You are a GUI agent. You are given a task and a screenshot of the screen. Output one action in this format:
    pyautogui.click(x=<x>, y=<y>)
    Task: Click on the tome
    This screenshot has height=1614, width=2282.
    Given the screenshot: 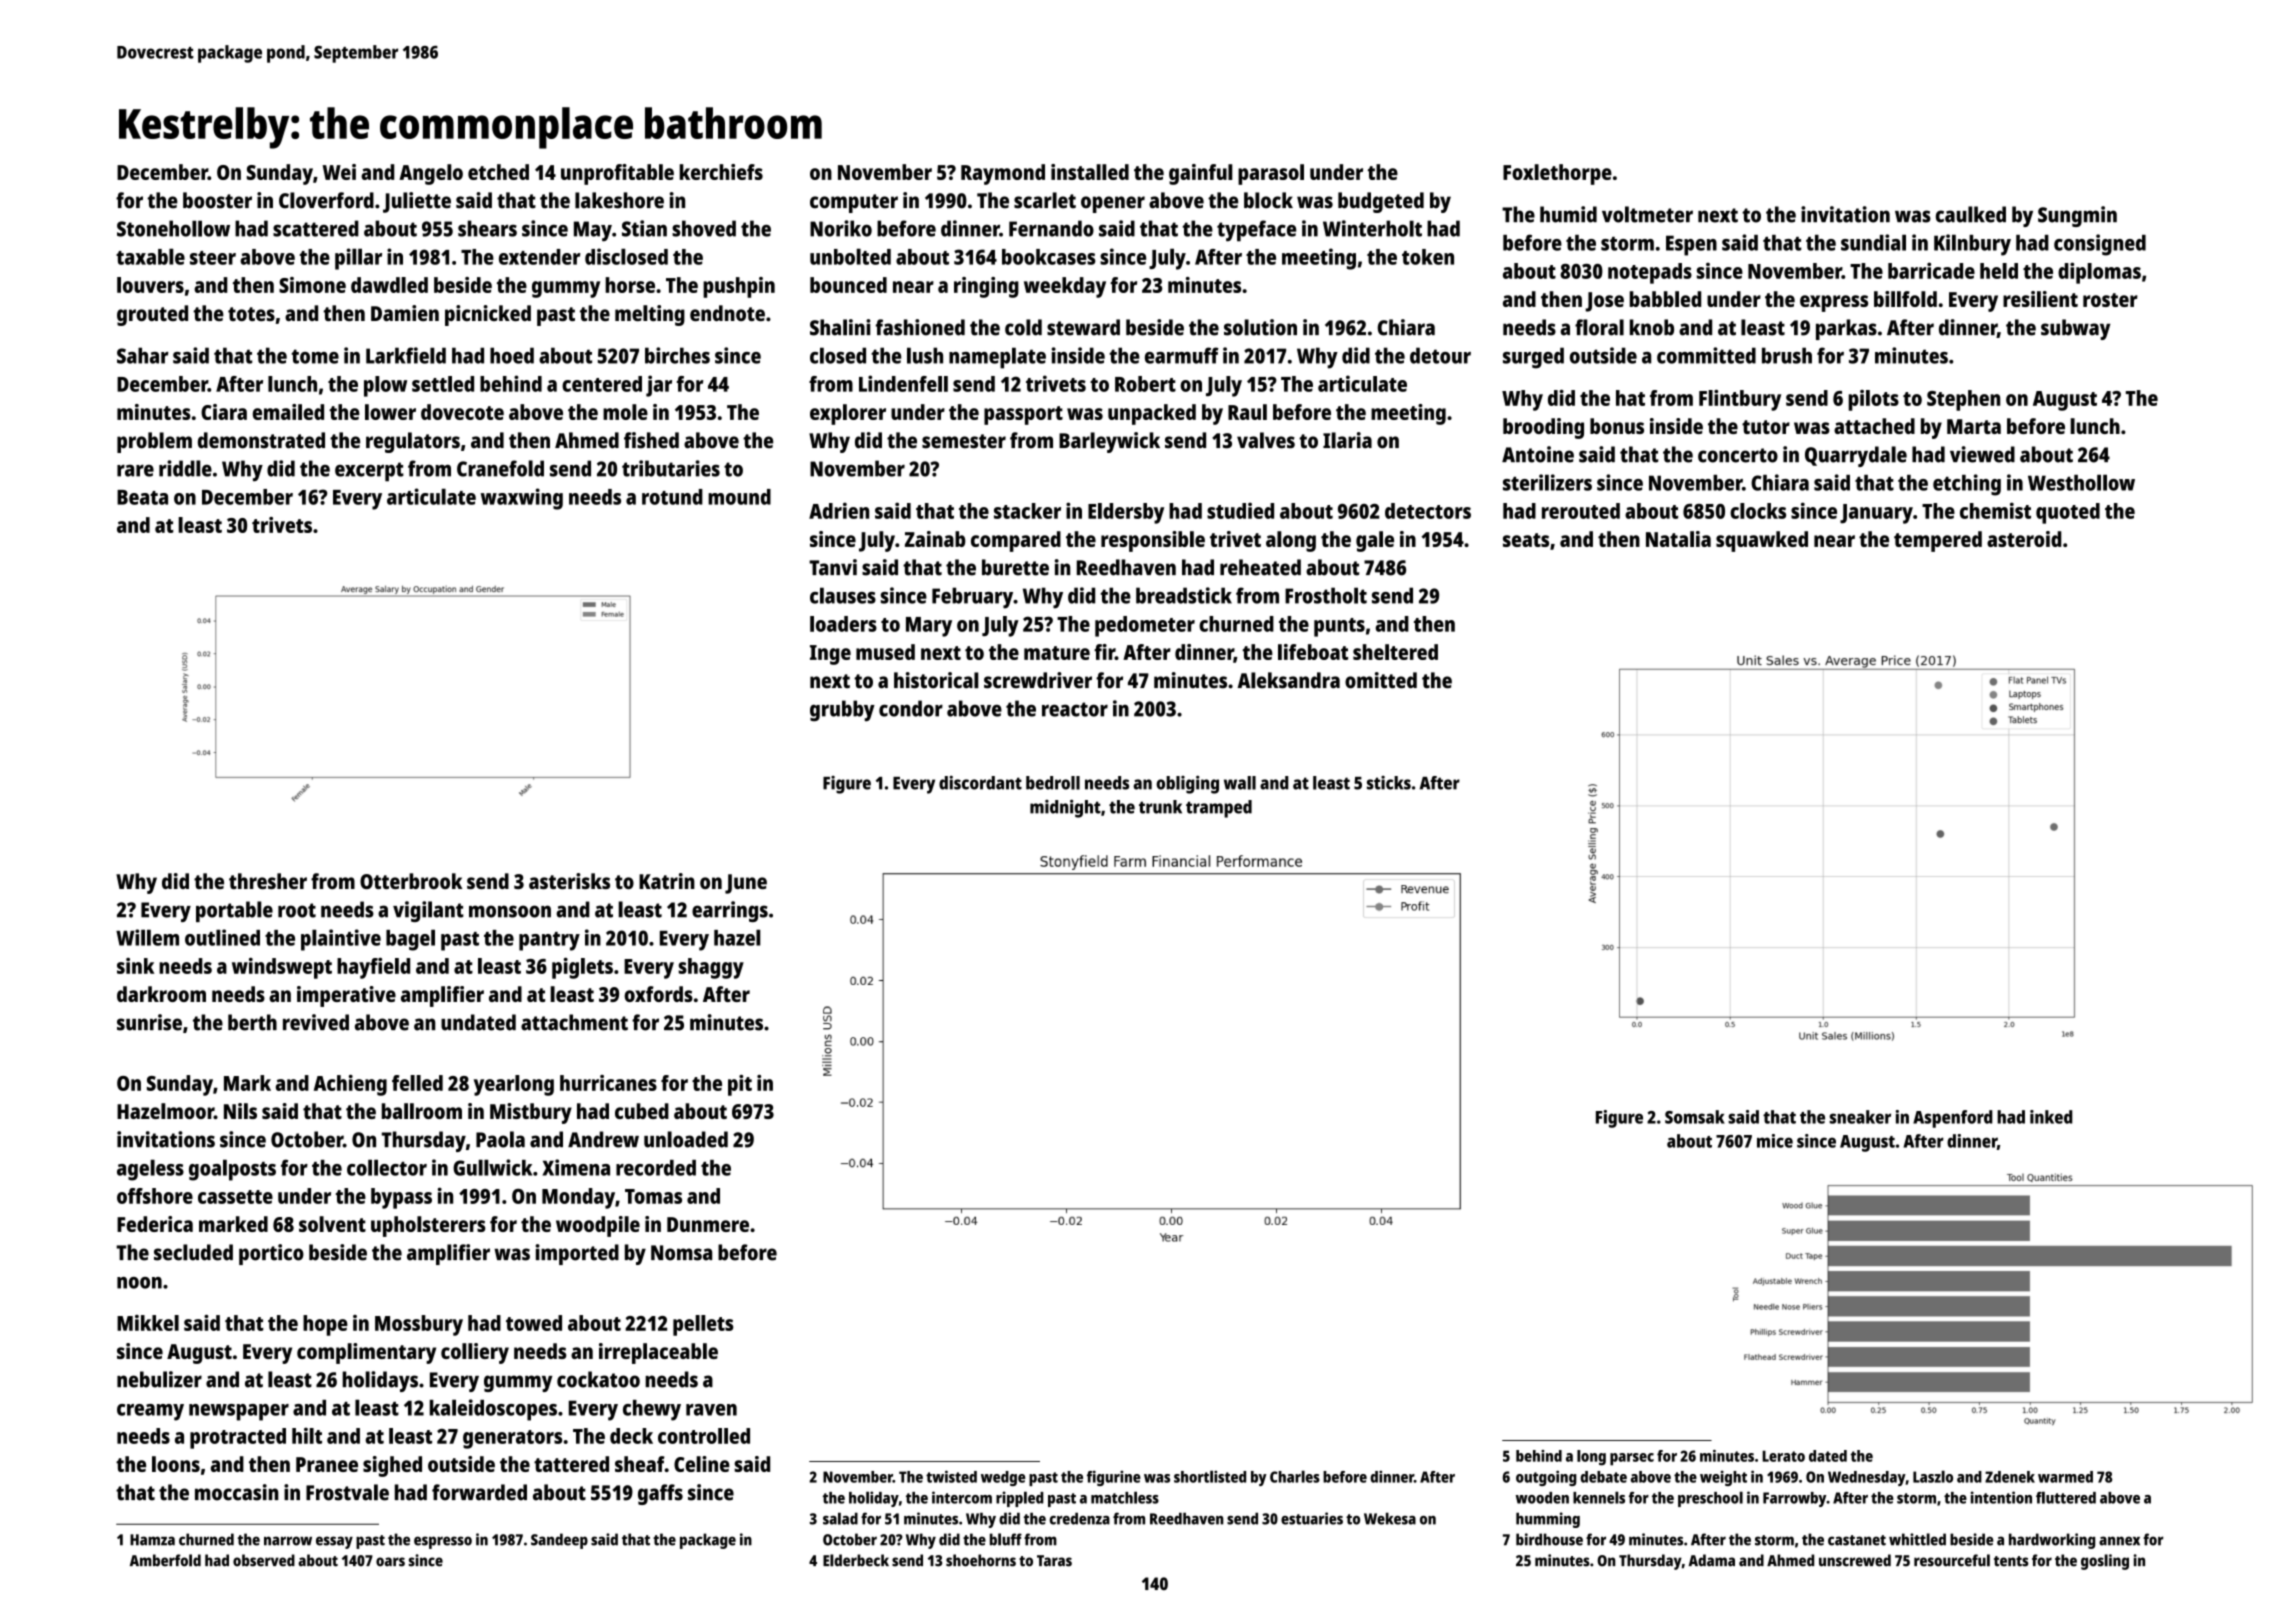 What is the action you would take?
    pyautogui.click(x=315, y=356)
